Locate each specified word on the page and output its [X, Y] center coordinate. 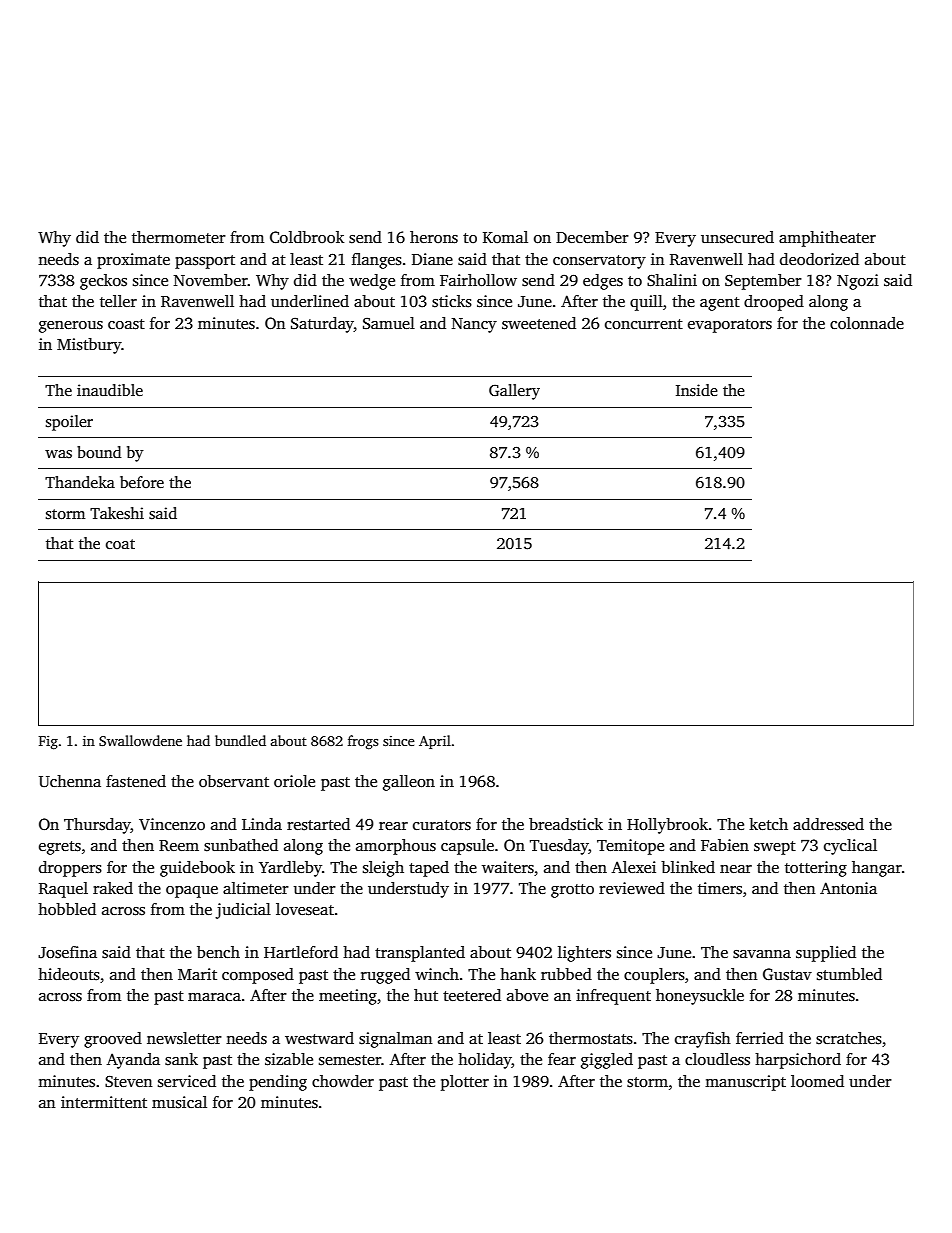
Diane [432, 259]
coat [120, 544]
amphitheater [827, 239]
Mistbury [89, 346]
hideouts [69, 974]
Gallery [514, 392]
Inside [697, 390]
